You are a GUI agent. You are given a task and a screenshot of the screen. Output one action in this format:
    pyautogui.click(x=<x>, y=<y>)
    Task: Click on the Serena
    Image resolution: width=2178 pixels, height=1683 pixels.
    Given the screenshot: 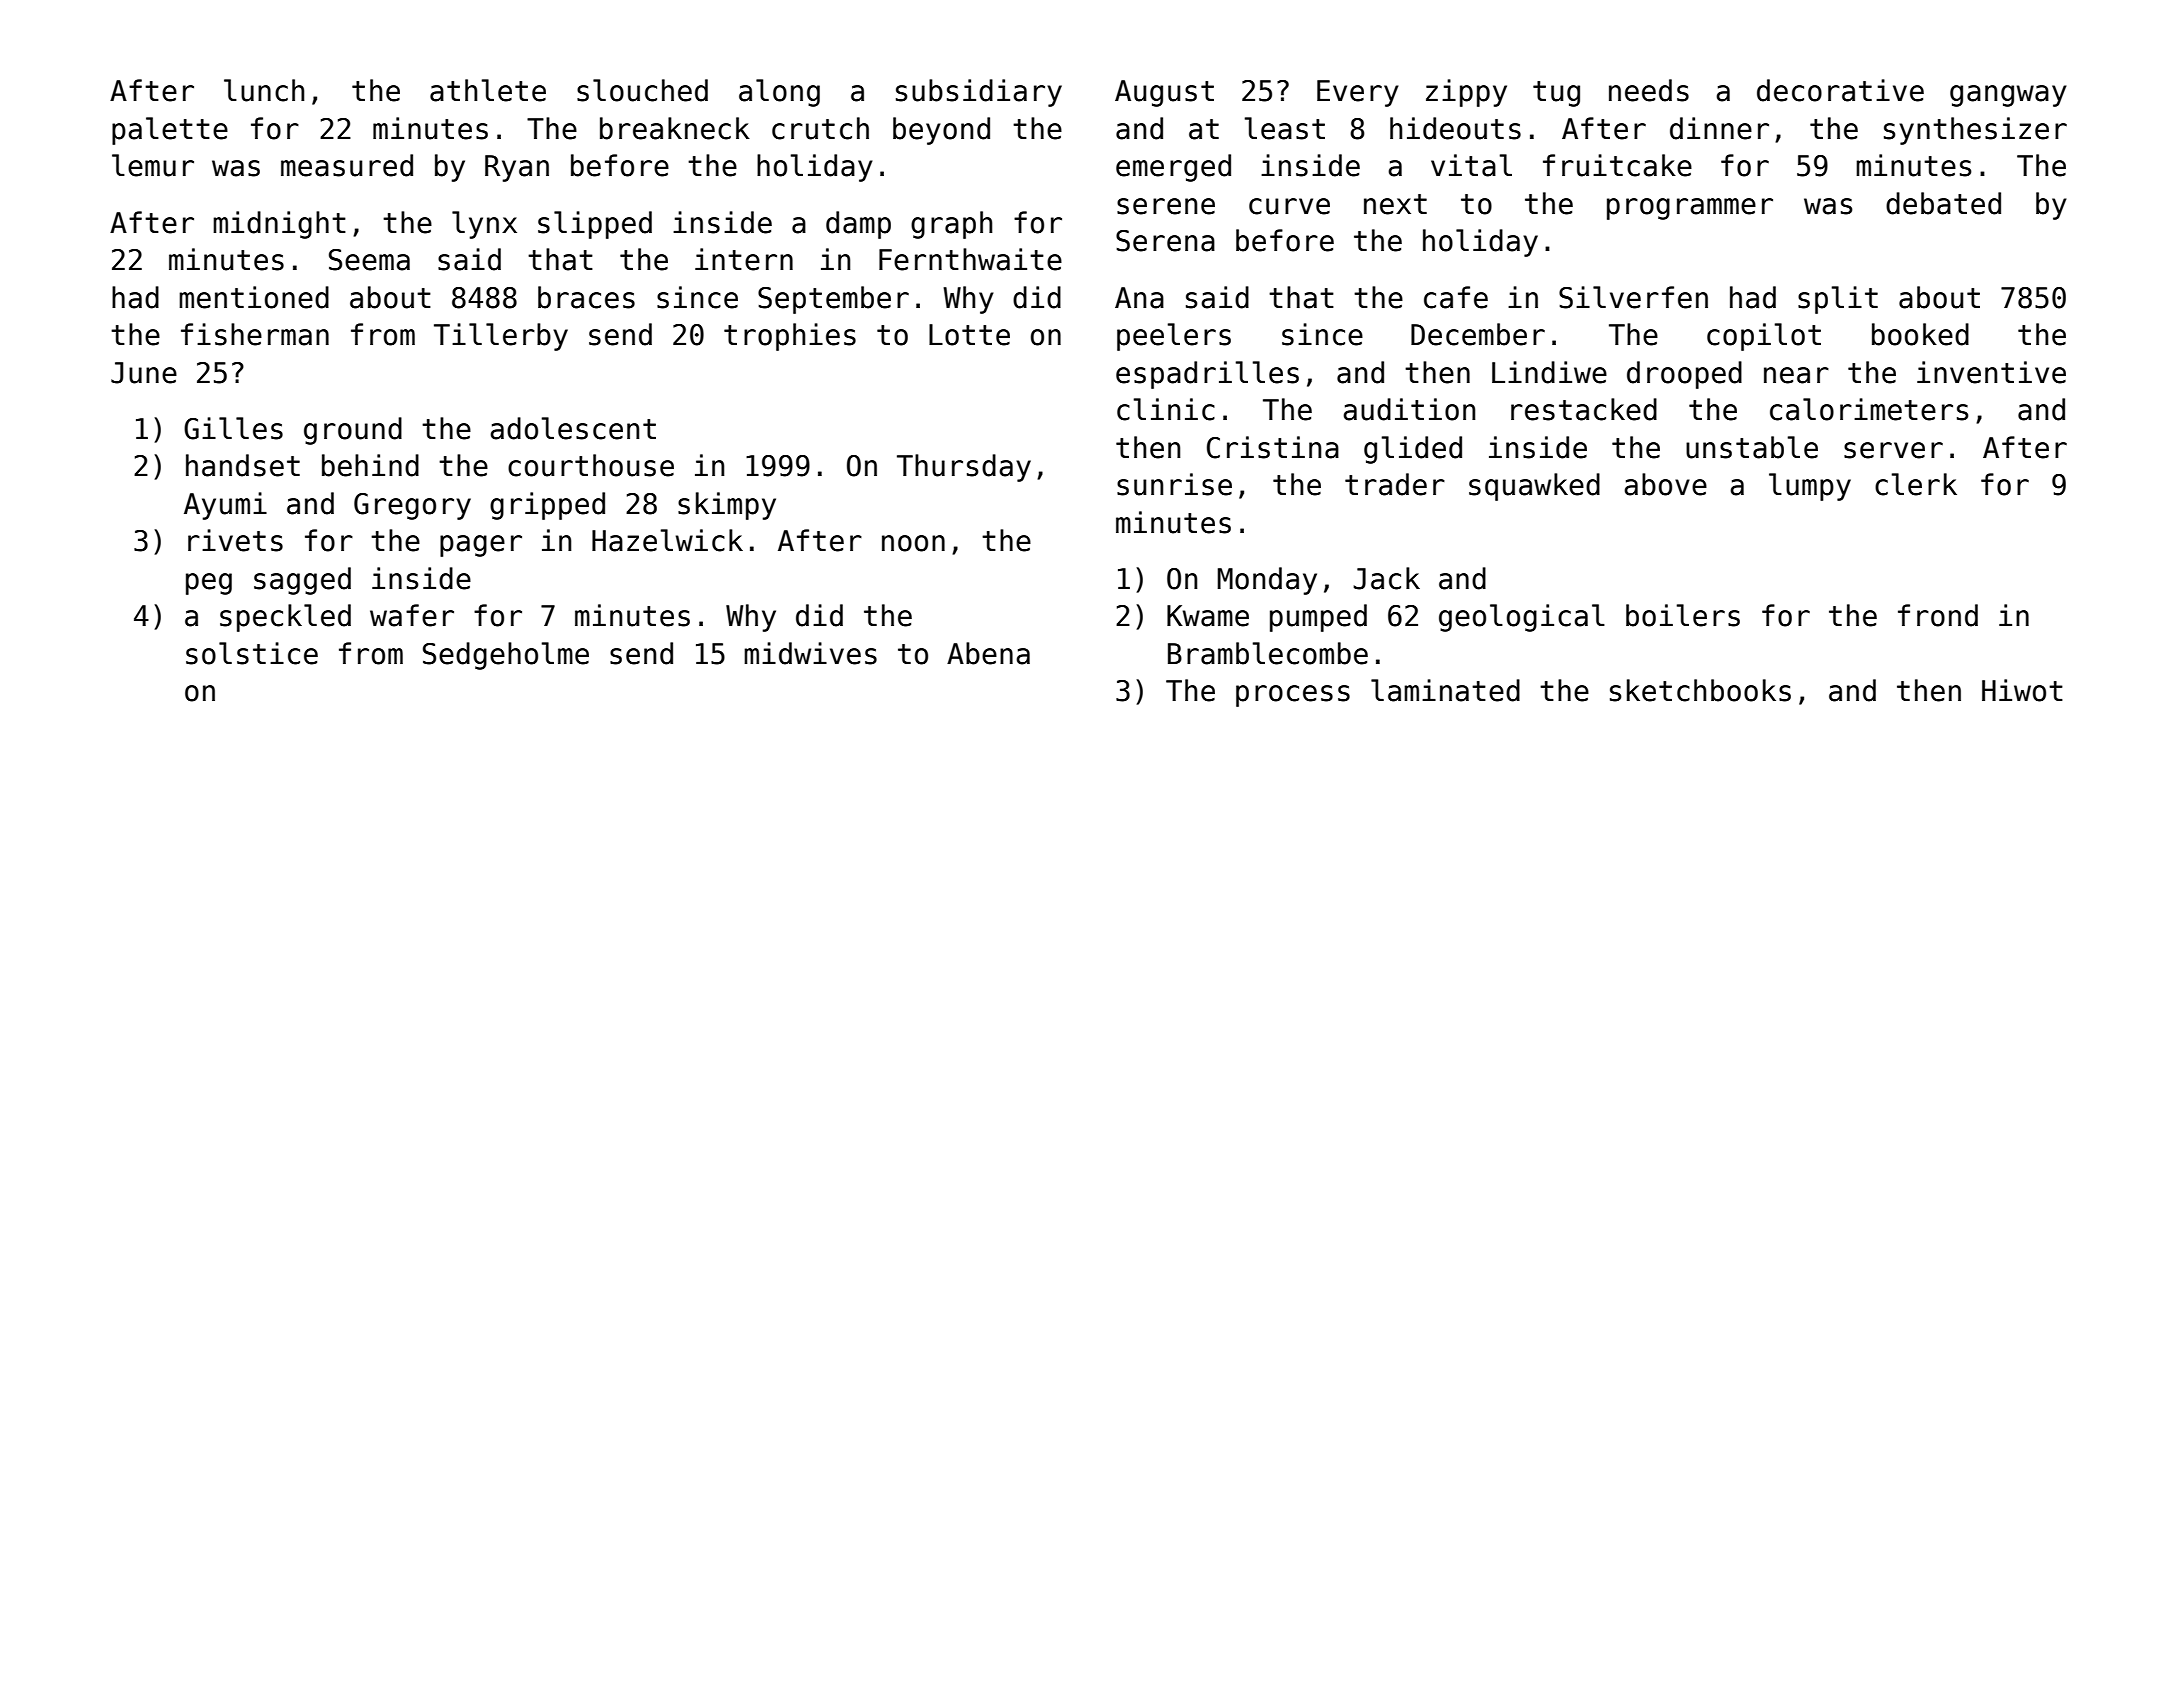 What is the action you would take?
    pyautogui.click(x=1165, y=241)
